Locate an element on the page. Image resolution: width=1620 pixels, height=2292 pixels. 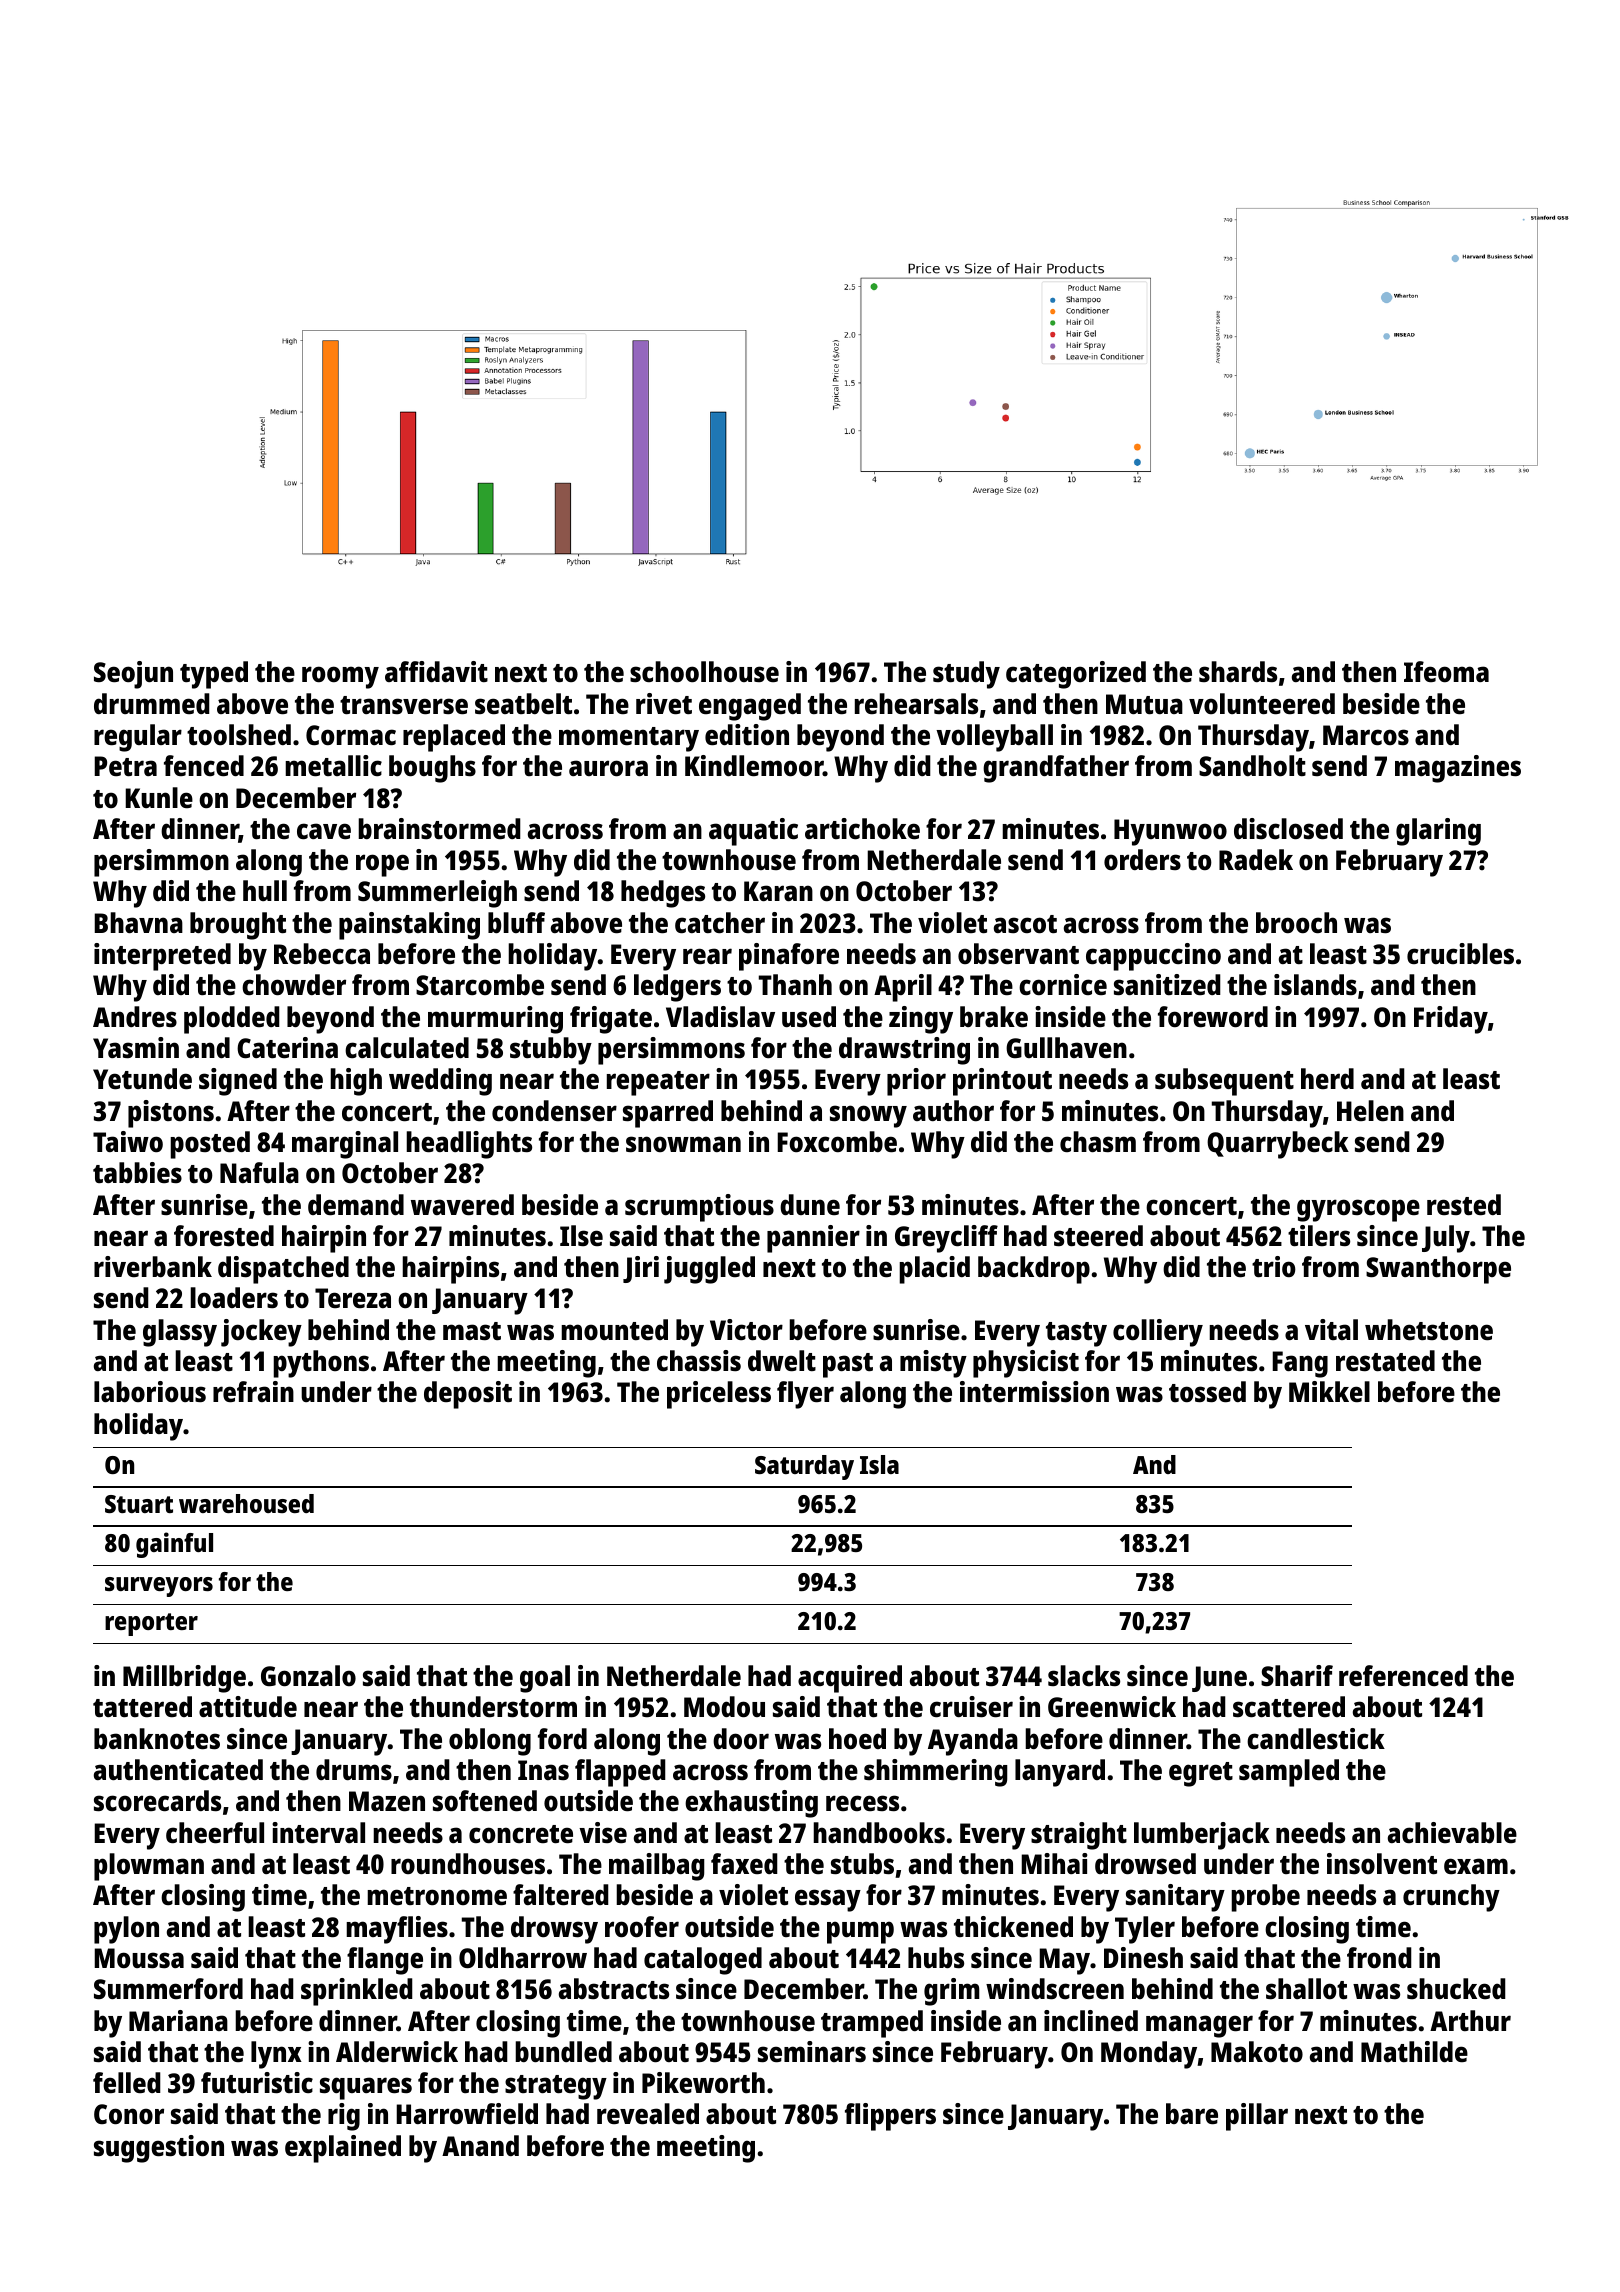
whetstone is located at coordinates (1429, 1330).
